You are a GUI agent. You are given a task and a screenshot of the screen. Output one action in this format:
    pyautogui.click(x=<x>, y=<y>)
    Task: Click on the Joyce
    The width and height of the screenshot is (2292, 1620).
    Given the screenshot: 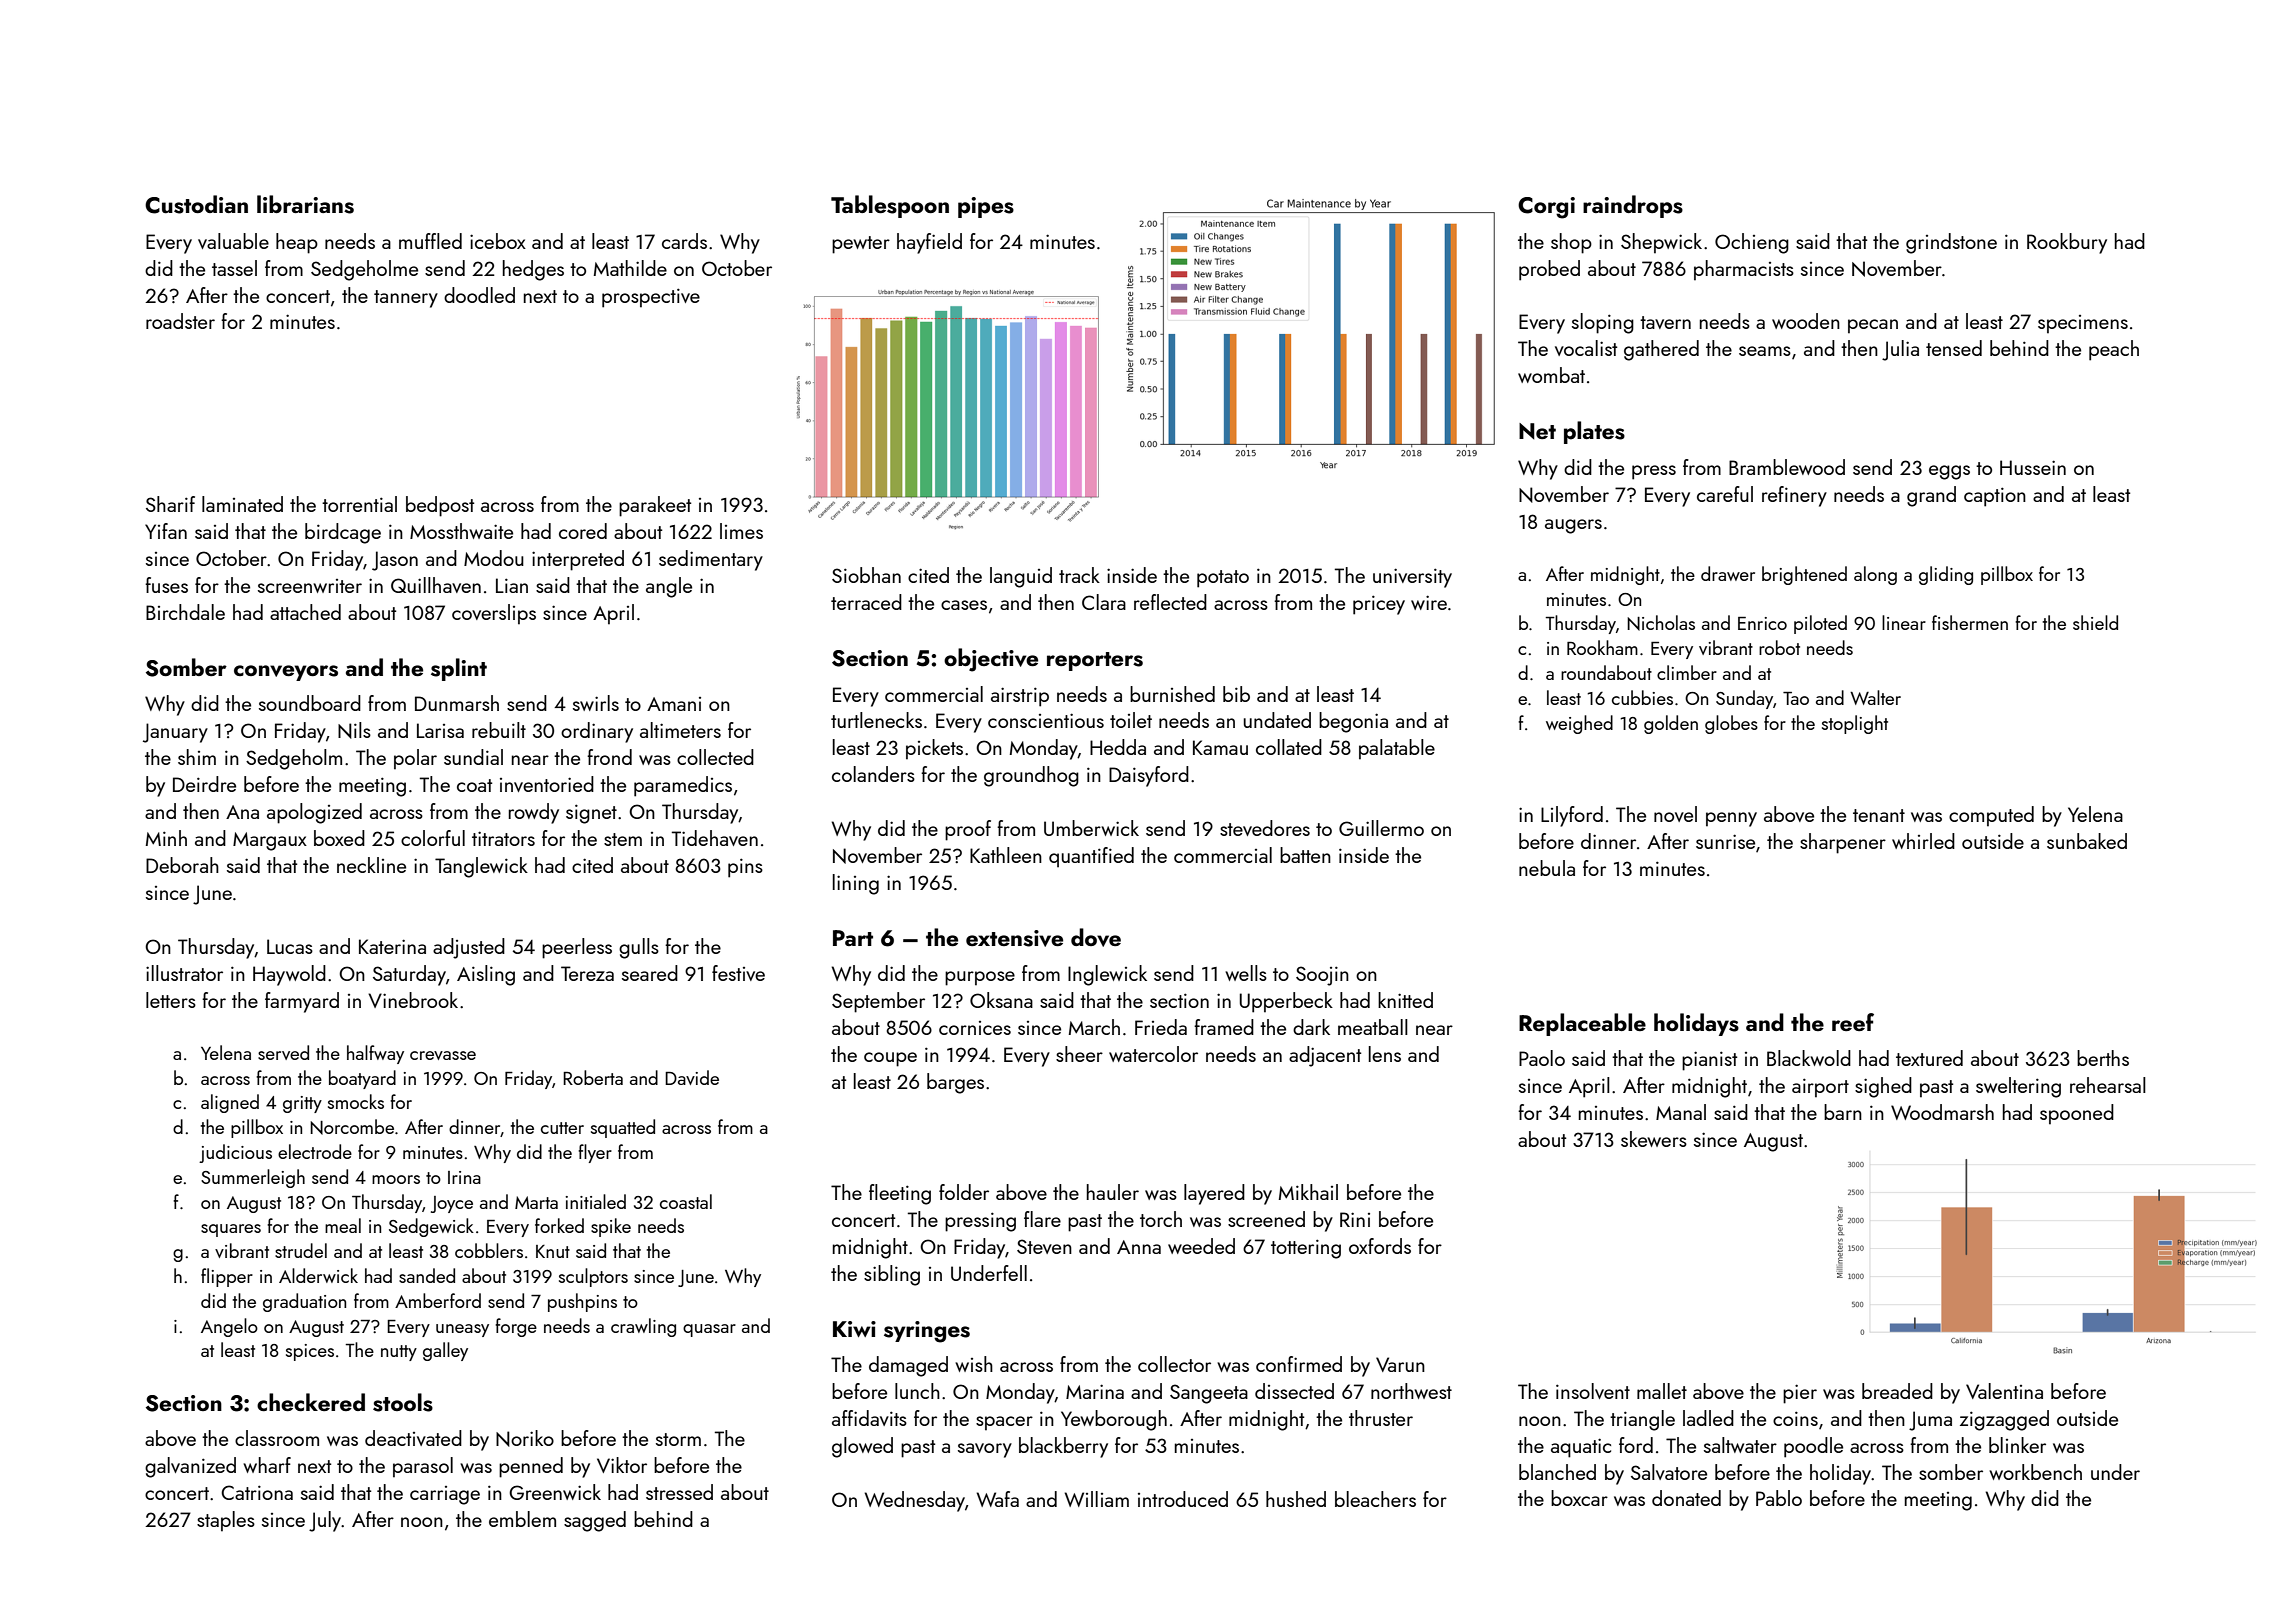 What is the action you would take?
    pyautogui.click(x=452, y=1204)
